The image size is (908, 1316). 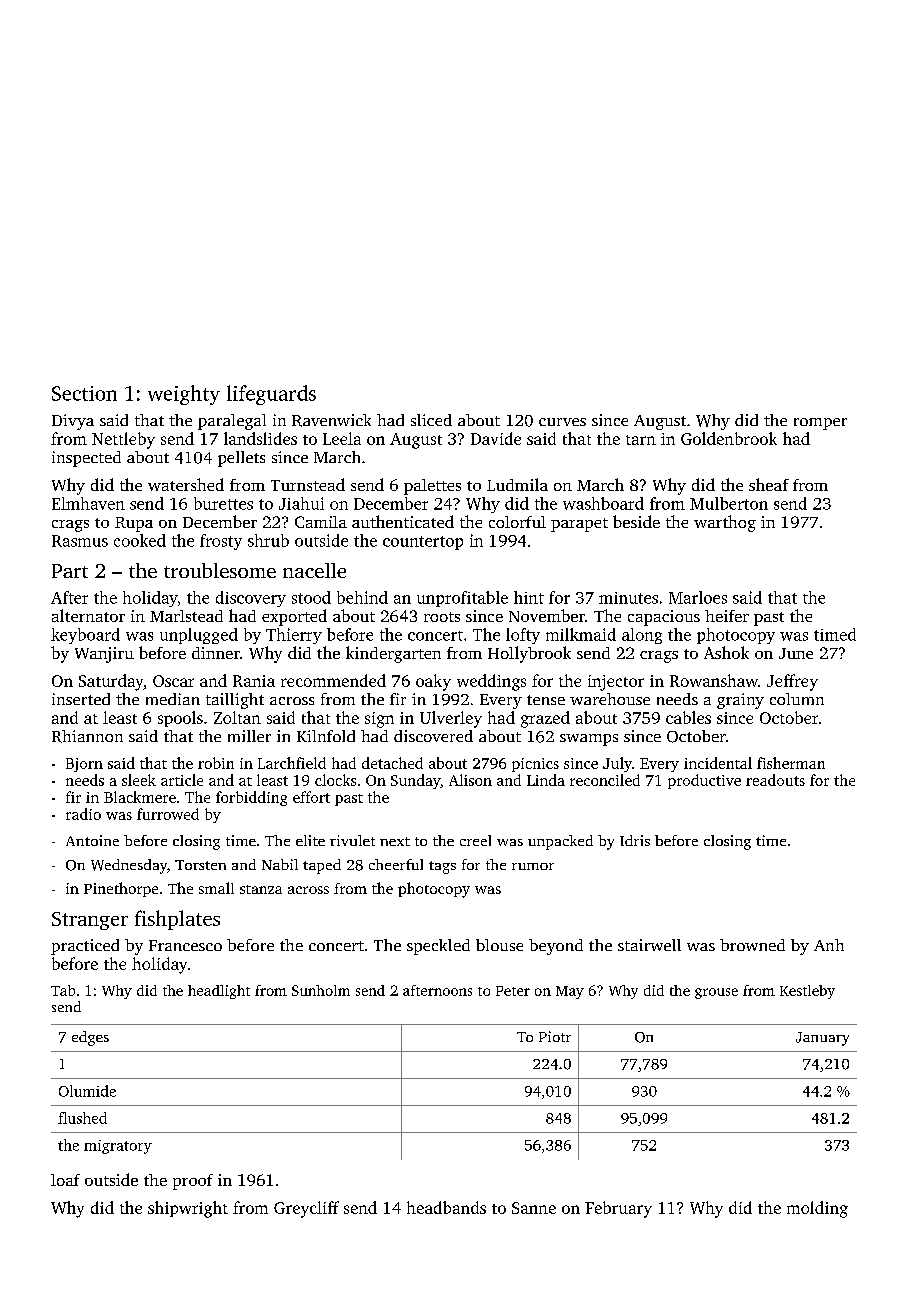 What do you see at coordinates (438, 947) in the document?
I see `speckled` at bounding box center [438, 947].
